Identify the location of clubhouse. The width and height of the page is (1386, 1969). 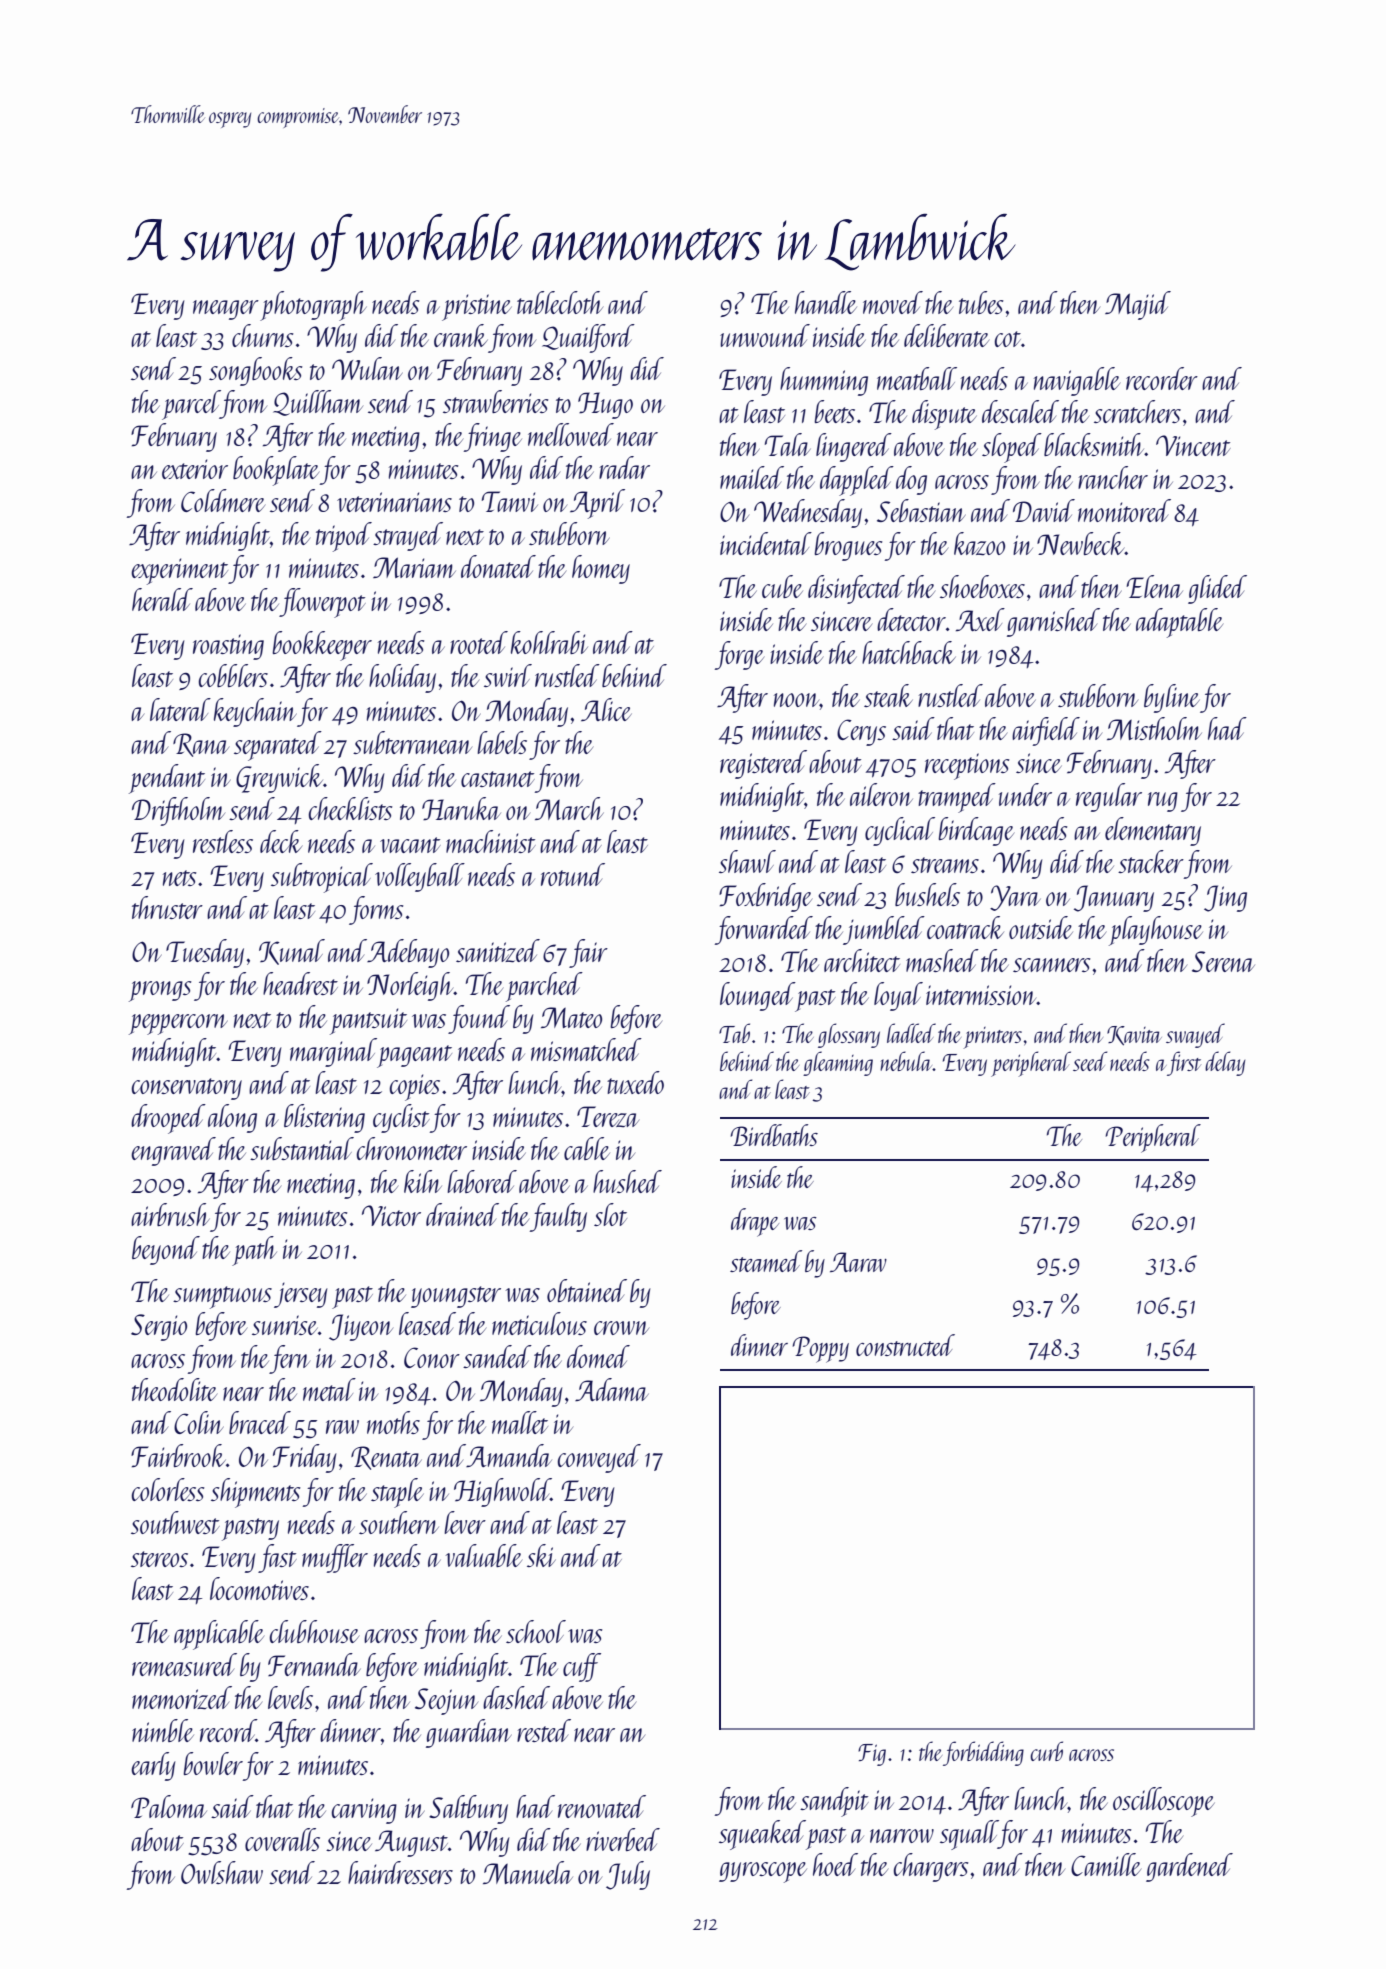
(314, 1631).
